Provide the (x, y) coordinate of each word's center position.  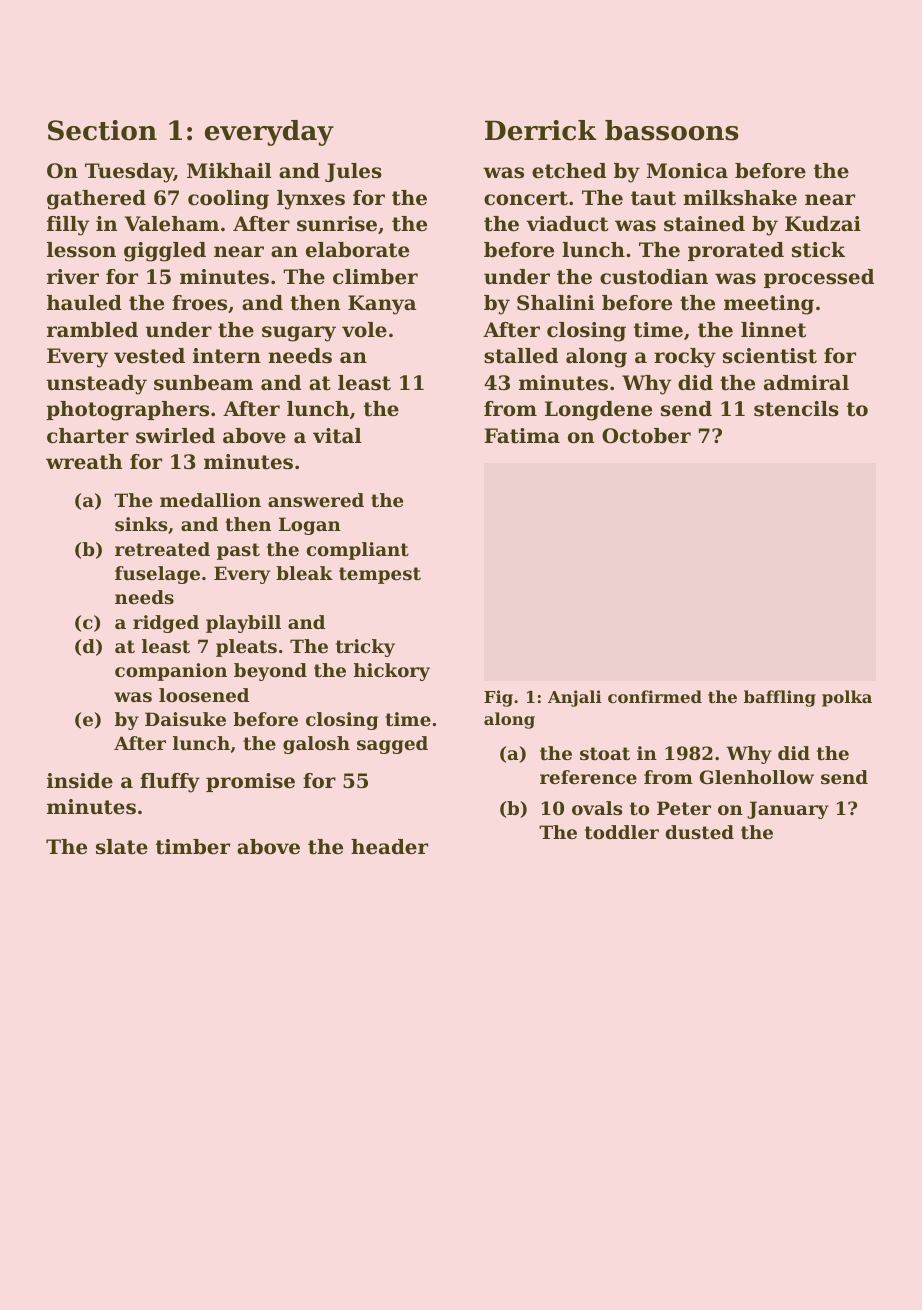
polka (847, 698)
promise (250, 782)
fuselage (157, 575)
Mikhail (229, 170)
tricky (365, 648)
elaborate (357, 250)
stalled (521, 356)
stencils (796, 409)
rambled (92, 330)
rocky (685, 358)
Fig (498, 698)
